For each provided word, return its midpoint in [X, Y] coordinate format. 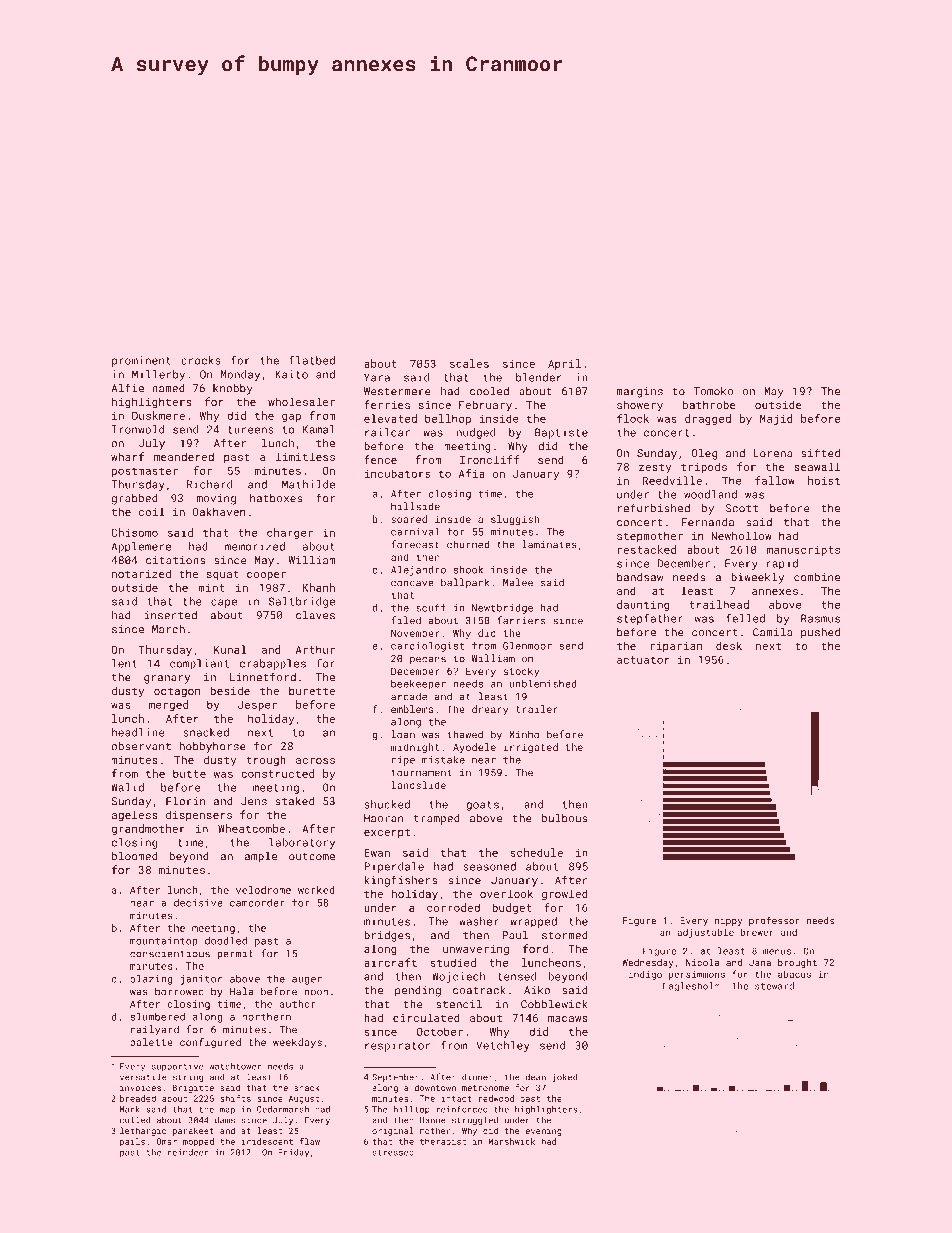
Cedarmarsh [283, 1109]
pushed [820, 633]
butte [189, 773]
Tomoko [714, 391]
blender [538, 377]
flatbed [312, 360]
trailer [537, 709]
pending [418, 991]
